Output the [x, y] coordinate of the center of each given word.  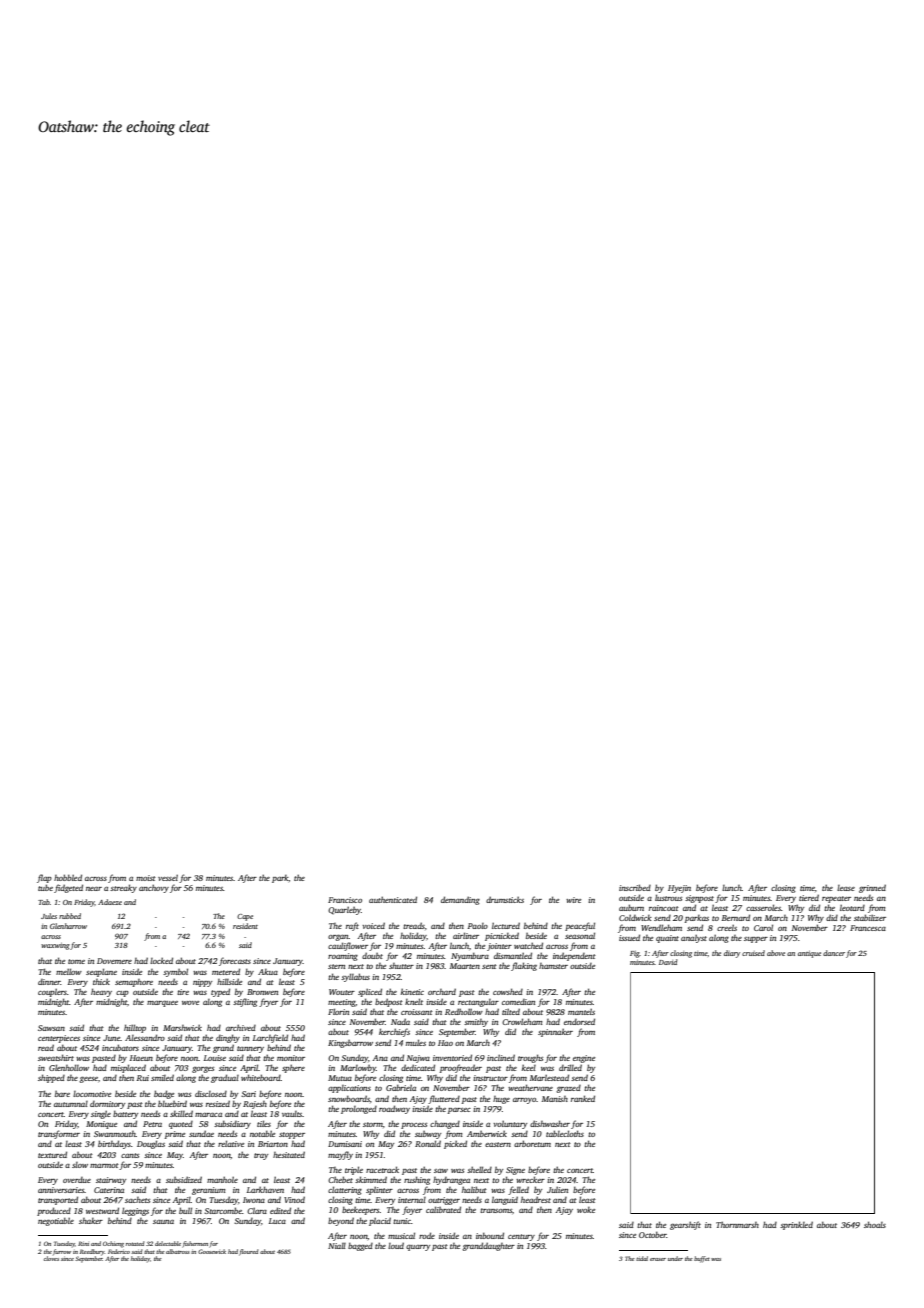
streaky [123, 888]
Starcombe [223, 1210]
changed [445, 1125]
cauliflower [348, 946]
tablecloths [565, 1133]
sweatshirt [56, 1057]
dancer [834, 953]
